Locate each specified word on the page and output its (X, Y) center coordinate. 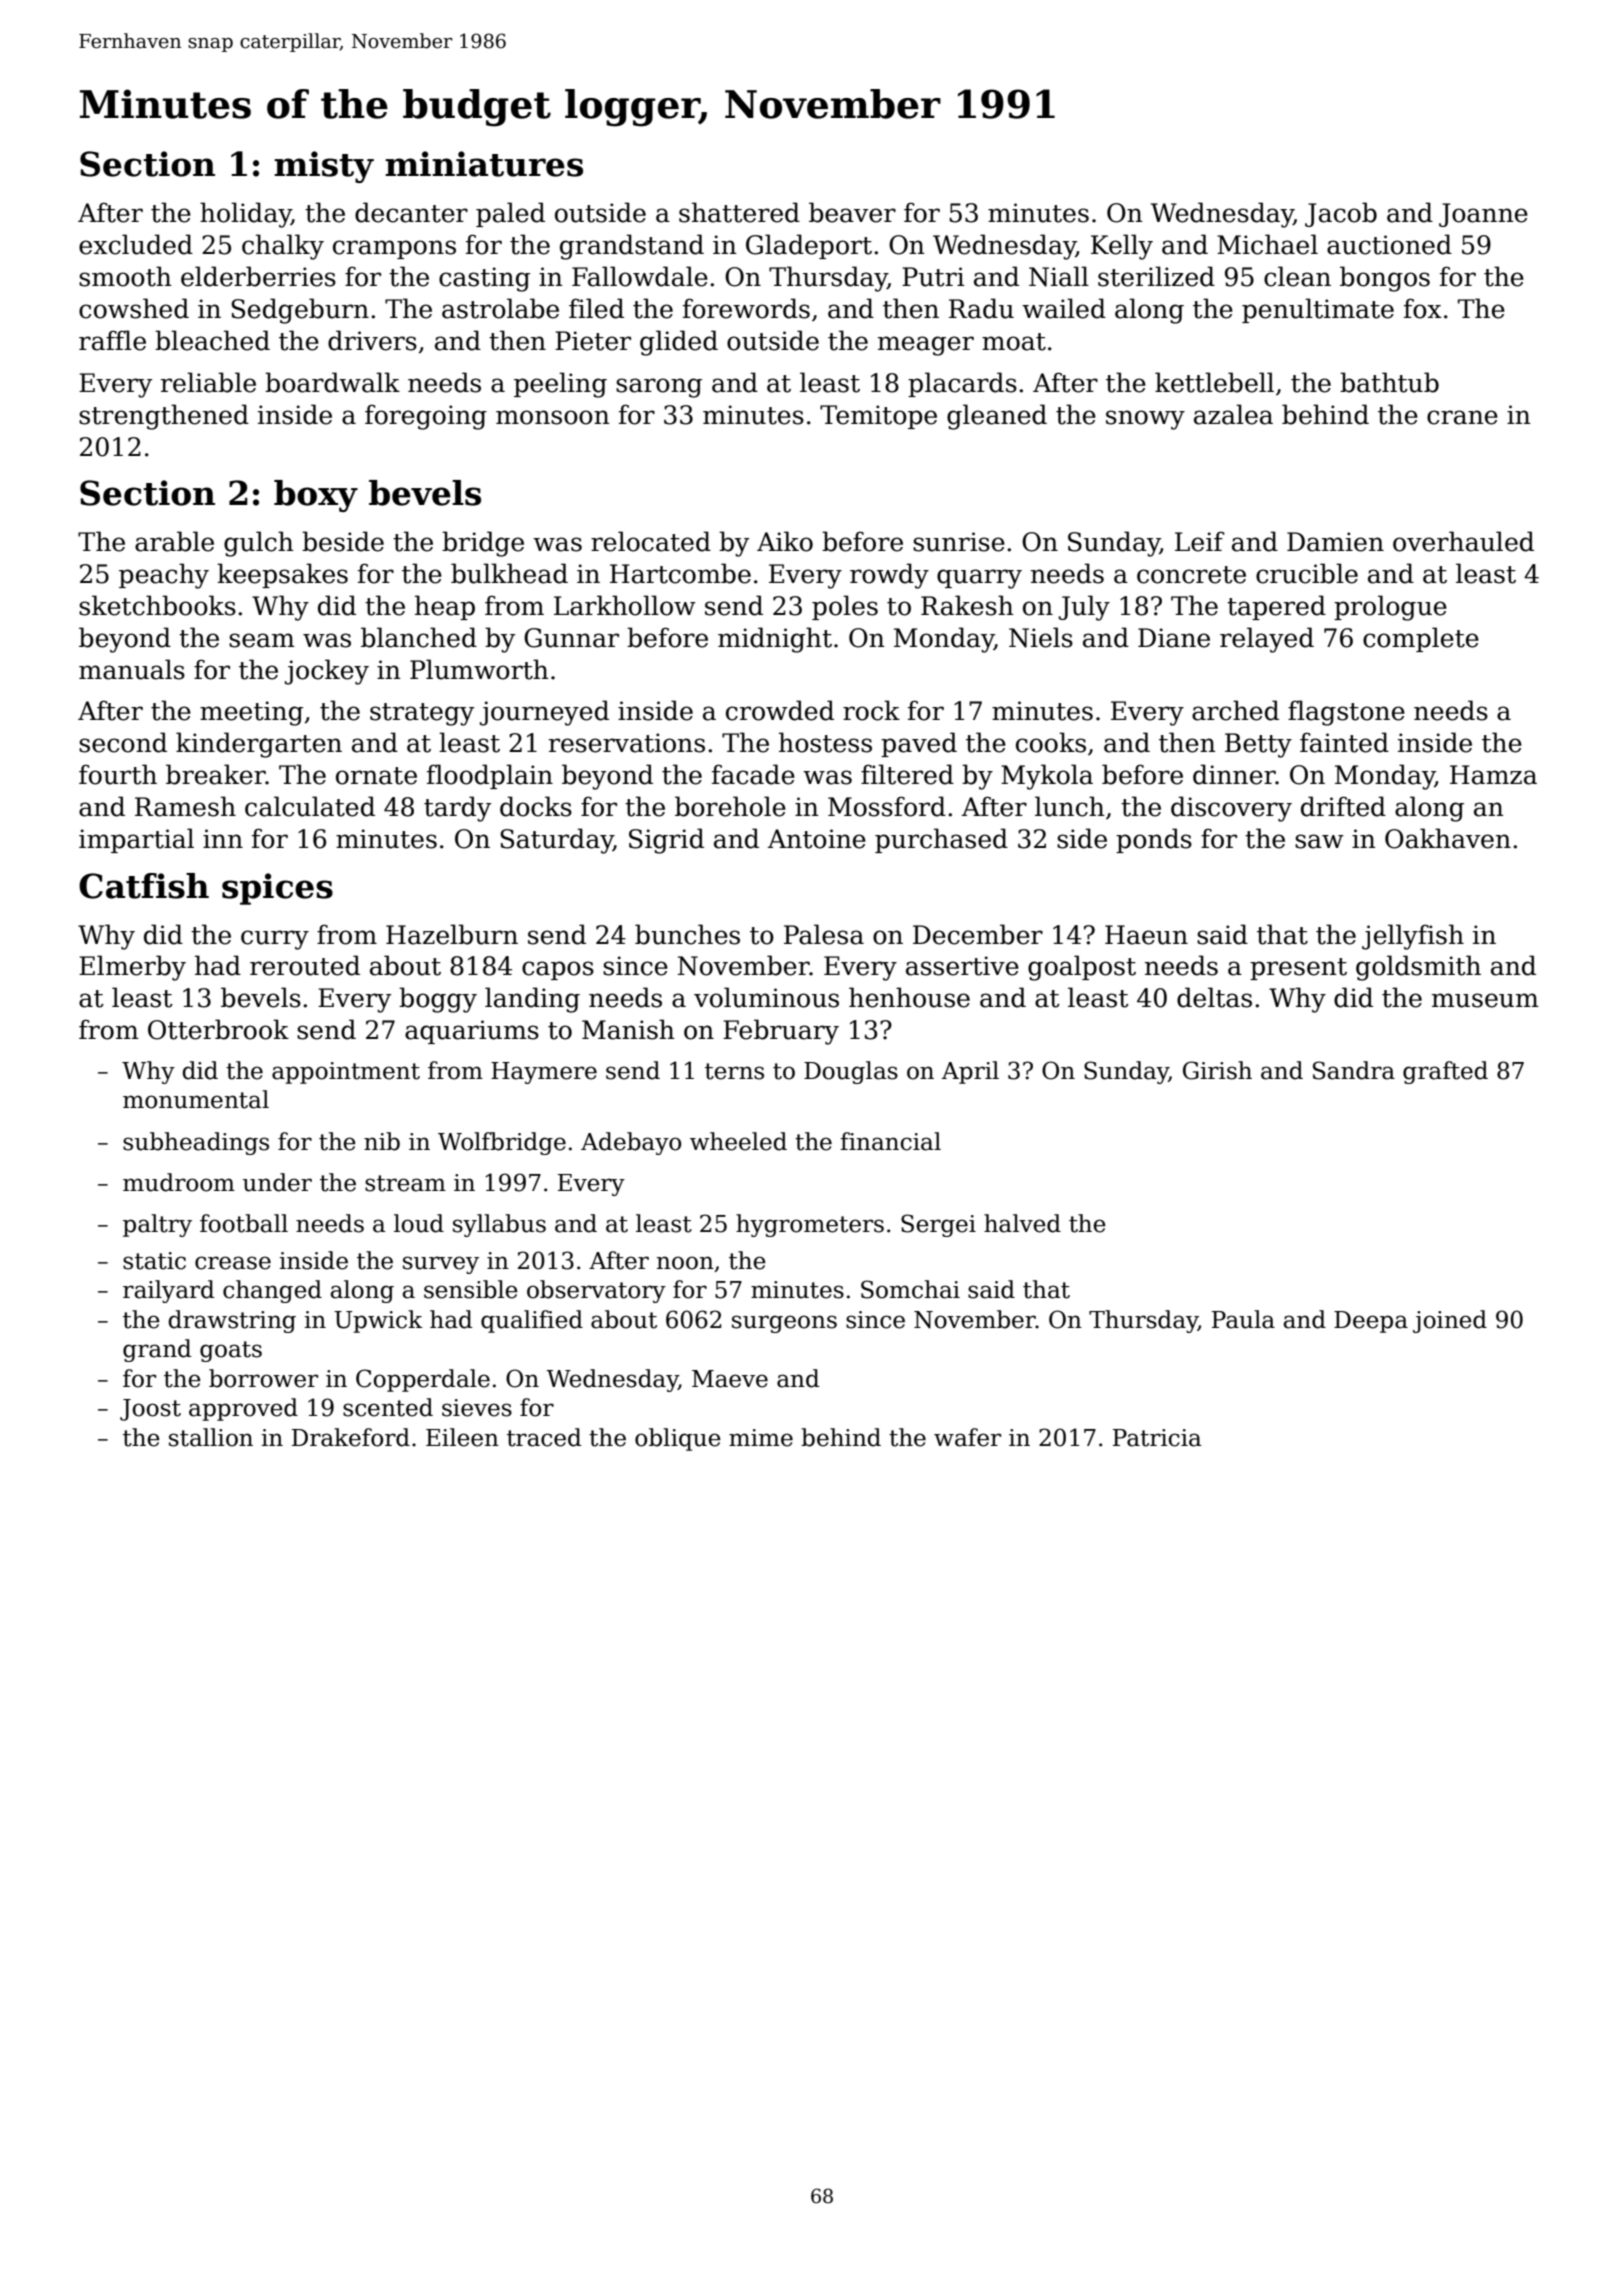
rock (871, 710)
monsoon (553, 417)
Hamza (1493, 775)
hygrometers (810, 1225)
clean (1297, 276)
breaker (216, 774)
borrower (263, 1378)
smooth (125, 276)
